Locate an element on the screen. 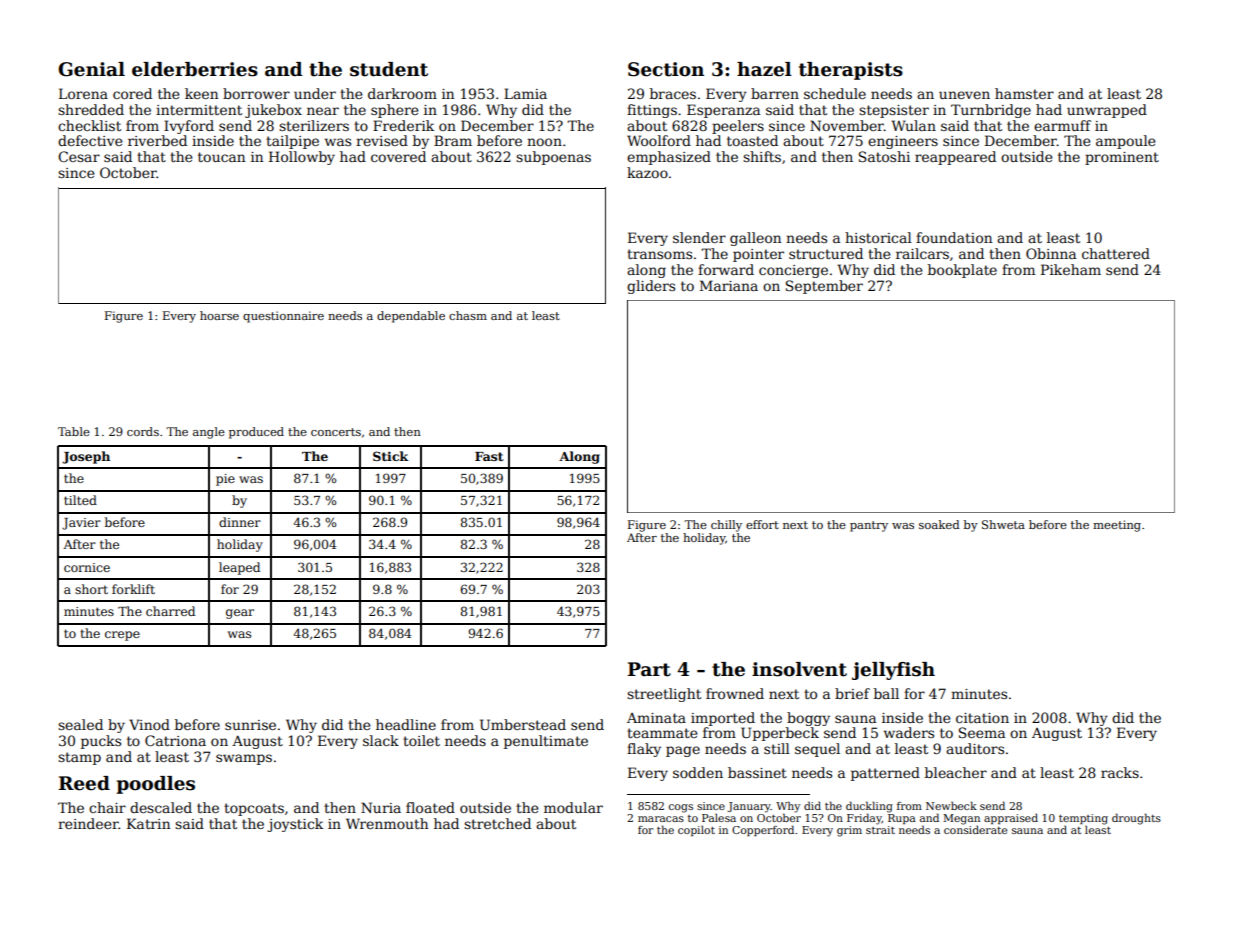 Image resolution: width=1233 pixels, height=952 pixels. meeting is located at coordinates (1117, 526).
